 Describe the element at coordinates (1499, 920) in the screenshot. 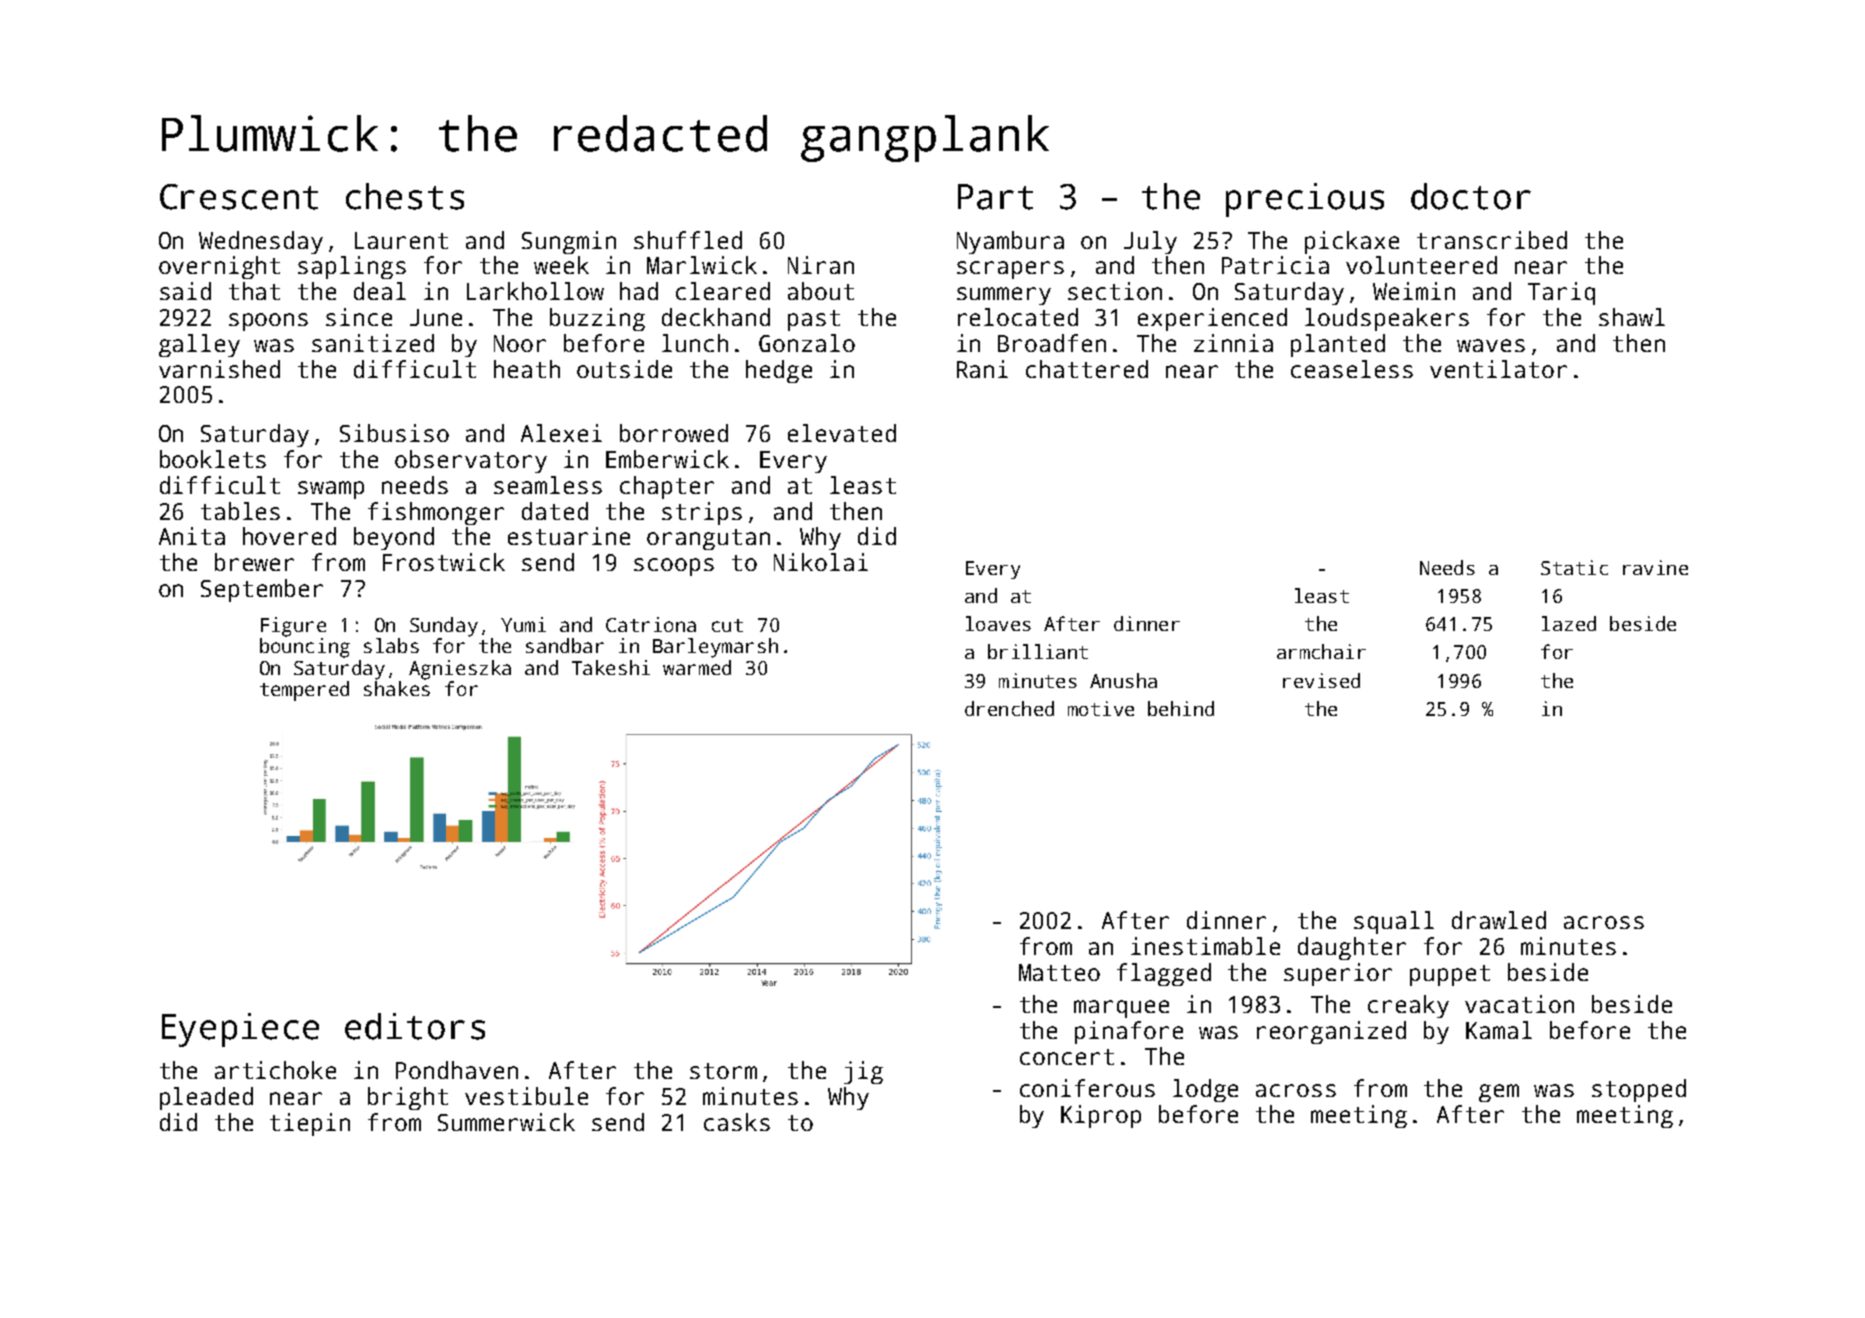

I see `drawled` at that location.
